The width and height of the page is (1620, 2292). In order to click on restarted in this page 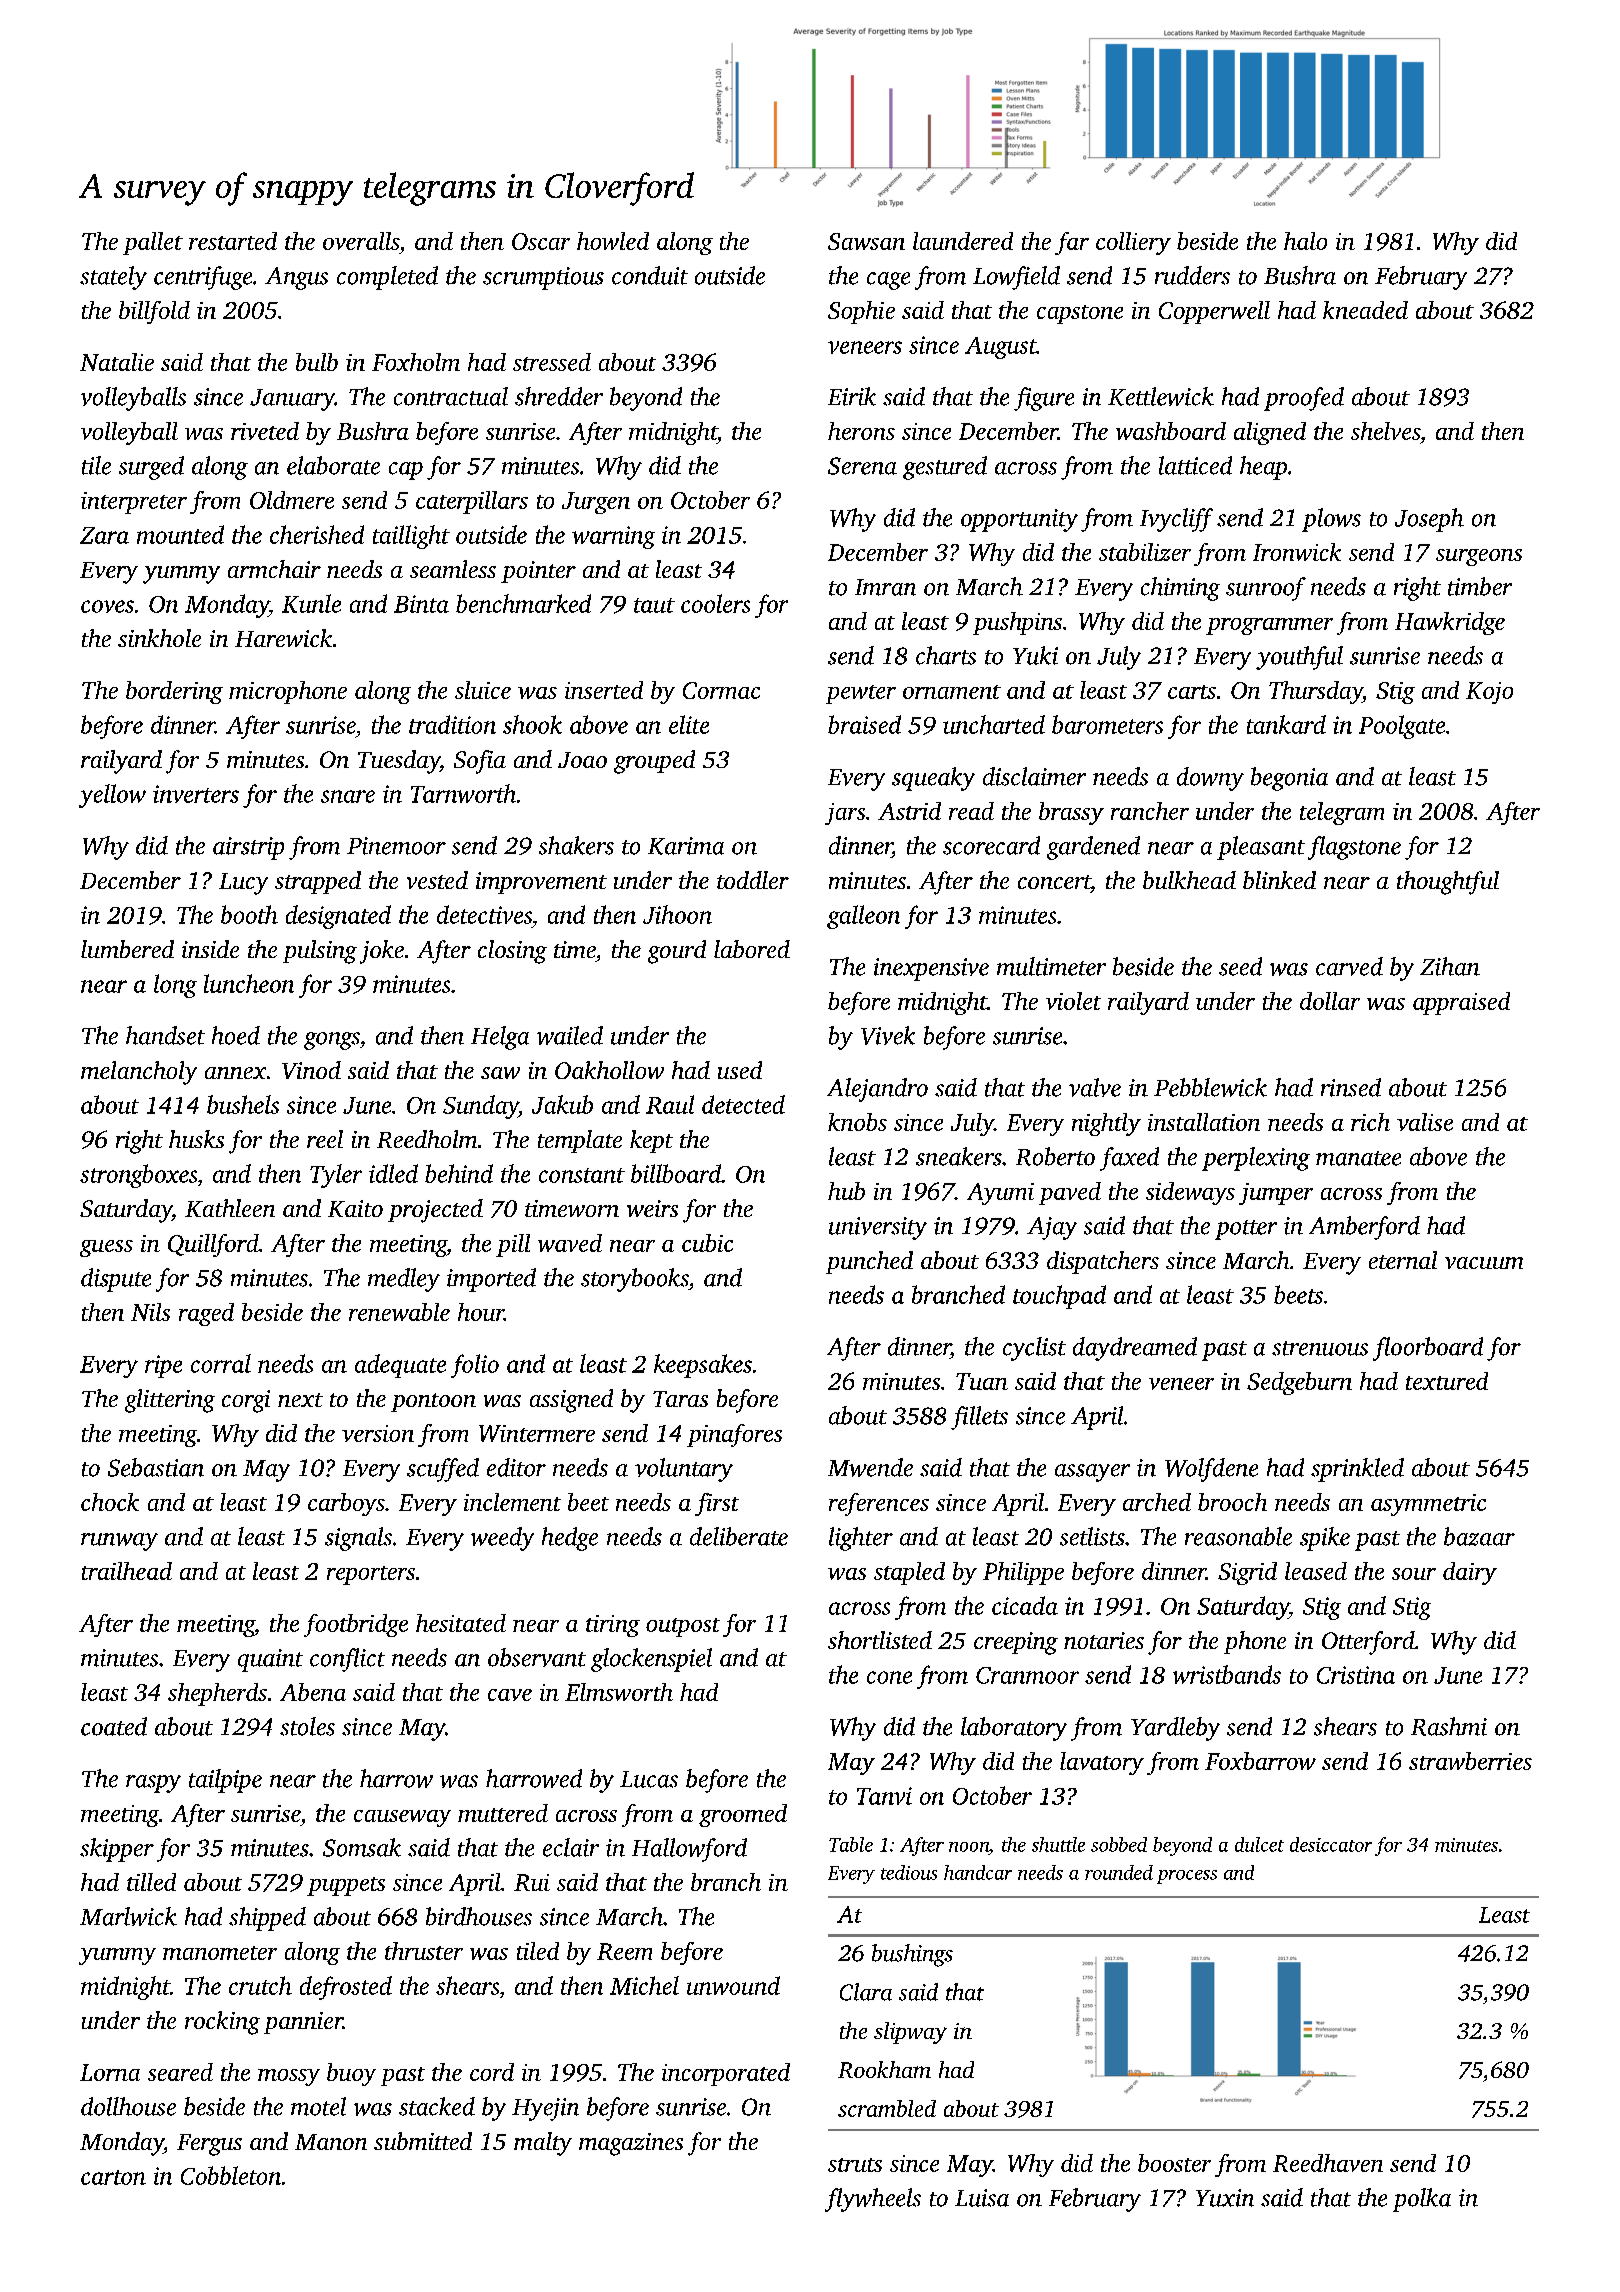, I will do `click(233, 241)`.
